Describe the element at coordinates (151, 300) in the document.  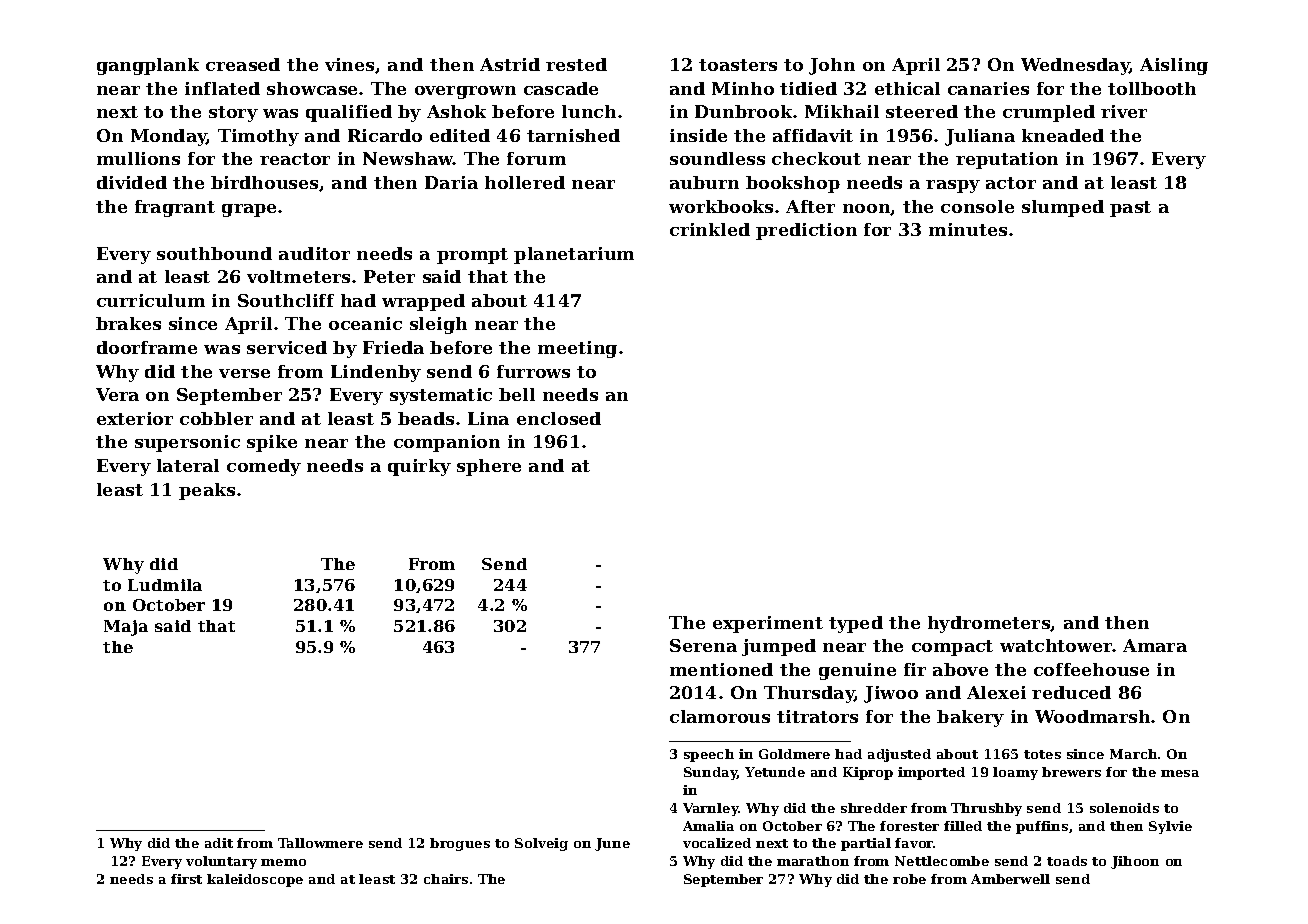
I see `curriculum` at that location.
